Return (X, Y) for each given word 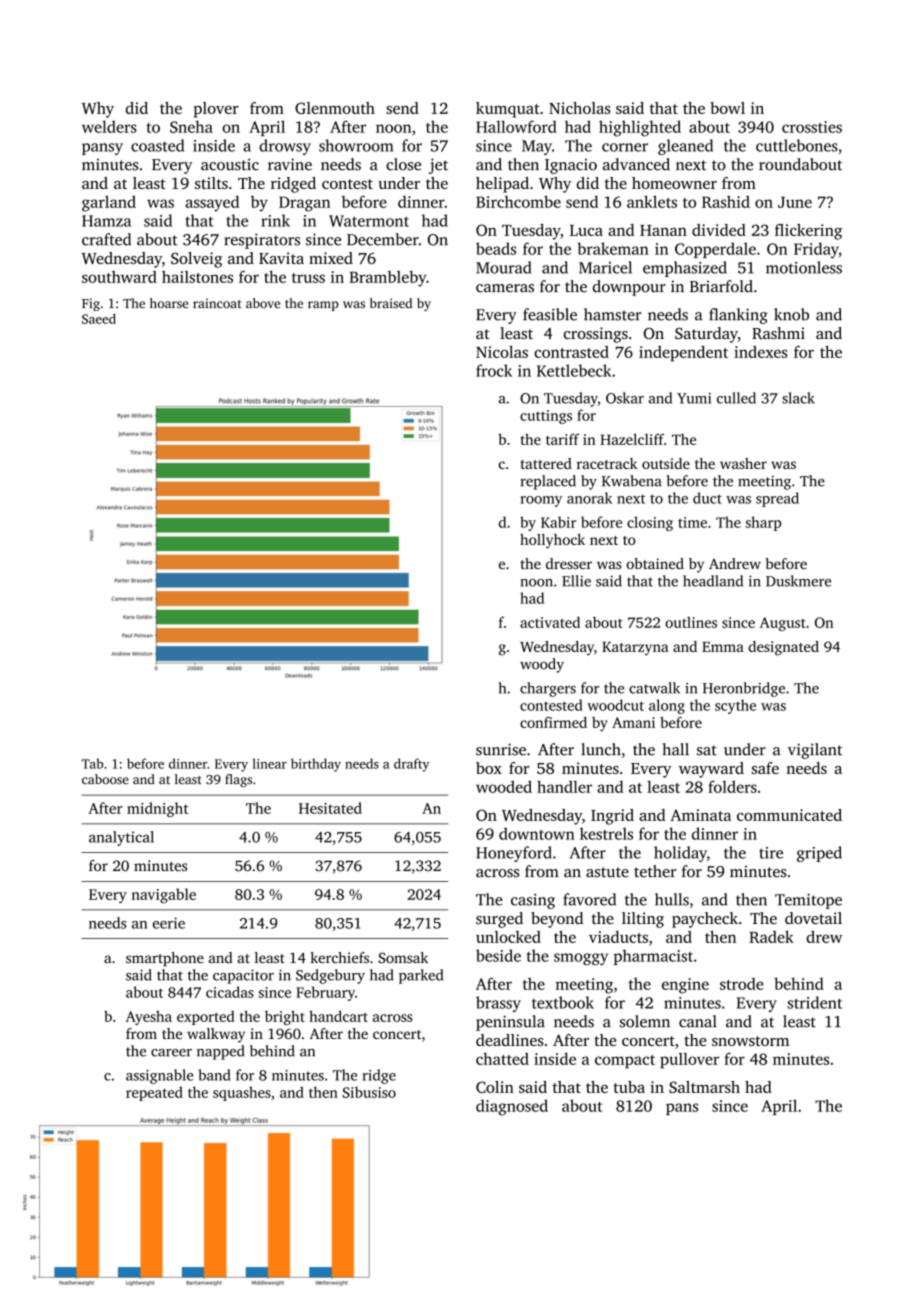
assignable (159, 1076)
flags (238, 780)
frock (494, 370)
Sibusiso (369, 1092)
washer (743, 463)
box (489, 768)
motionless (804, 267)
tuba (629, 1087)
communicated (789, 815)
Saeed (99, 318)
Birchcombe (518, 201)
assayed (212, 203)
